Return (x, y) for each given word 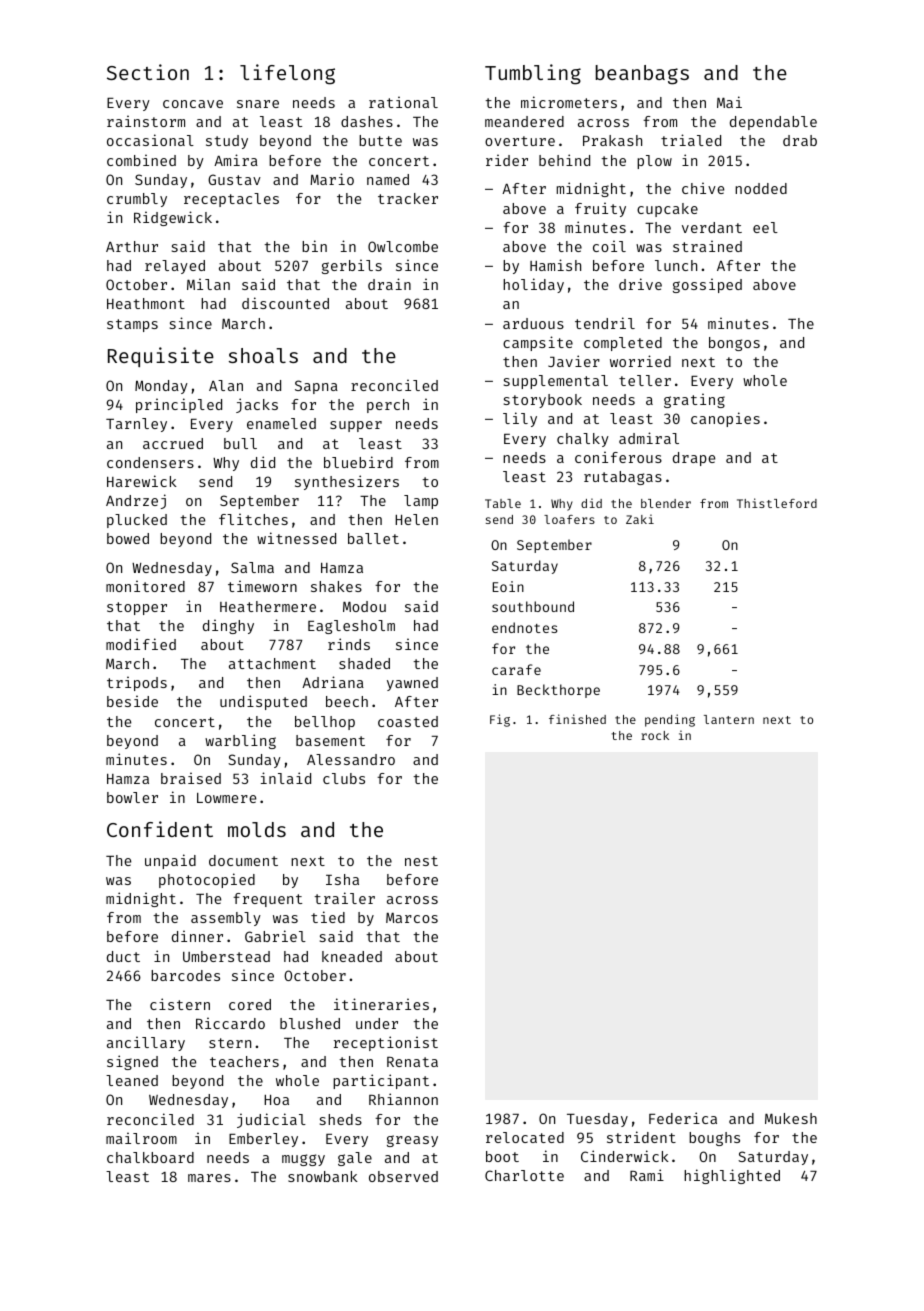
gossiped (707, 285)
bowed (128, 538)
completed (623, 344)
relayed (175, 267)
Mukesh (791, 1118)
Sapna (316, 387)
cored (250, 1004)
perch (388, 406)
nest (421, 861)
